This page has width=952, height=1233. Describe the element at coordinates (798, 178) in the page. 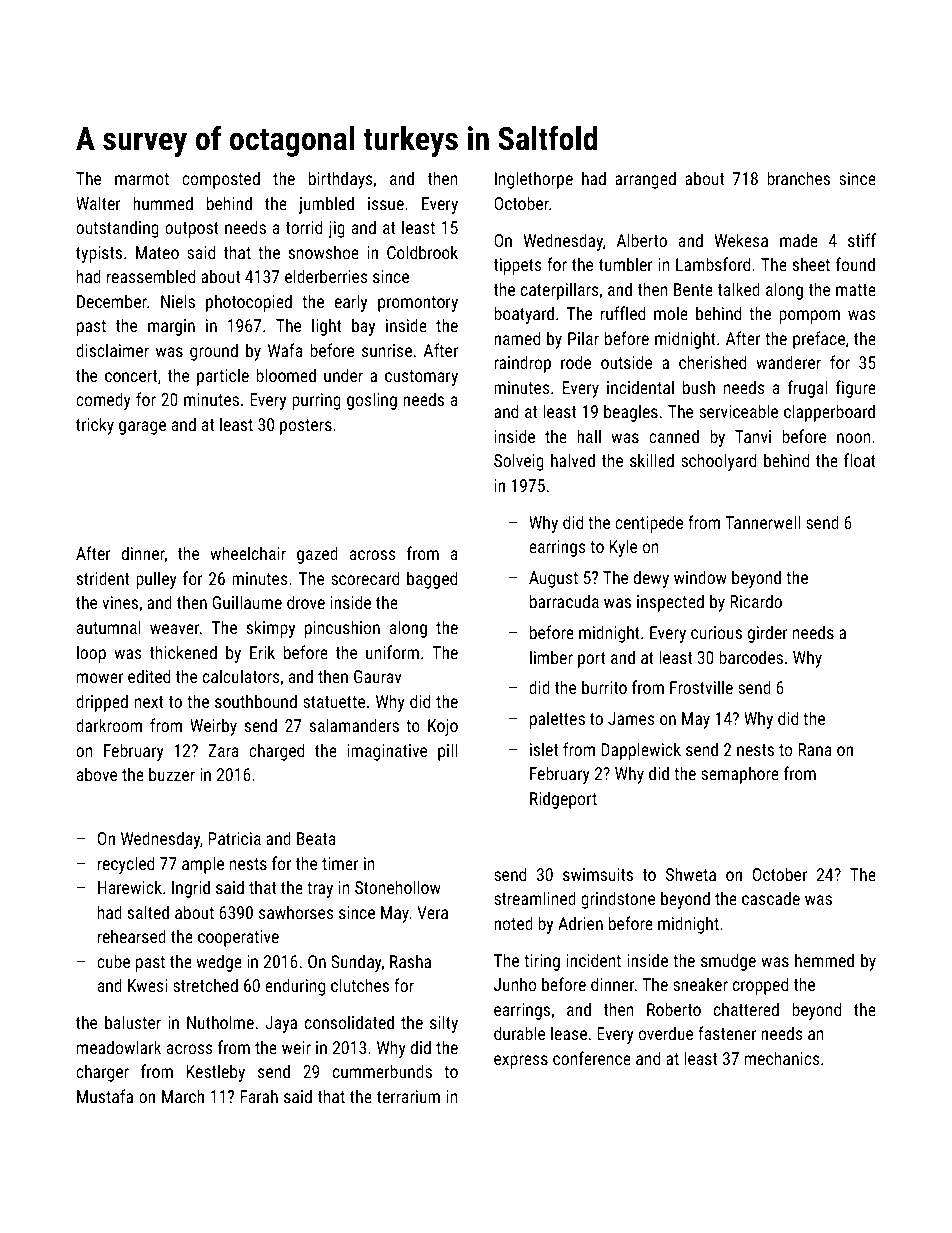

I see `branches` at that location.
